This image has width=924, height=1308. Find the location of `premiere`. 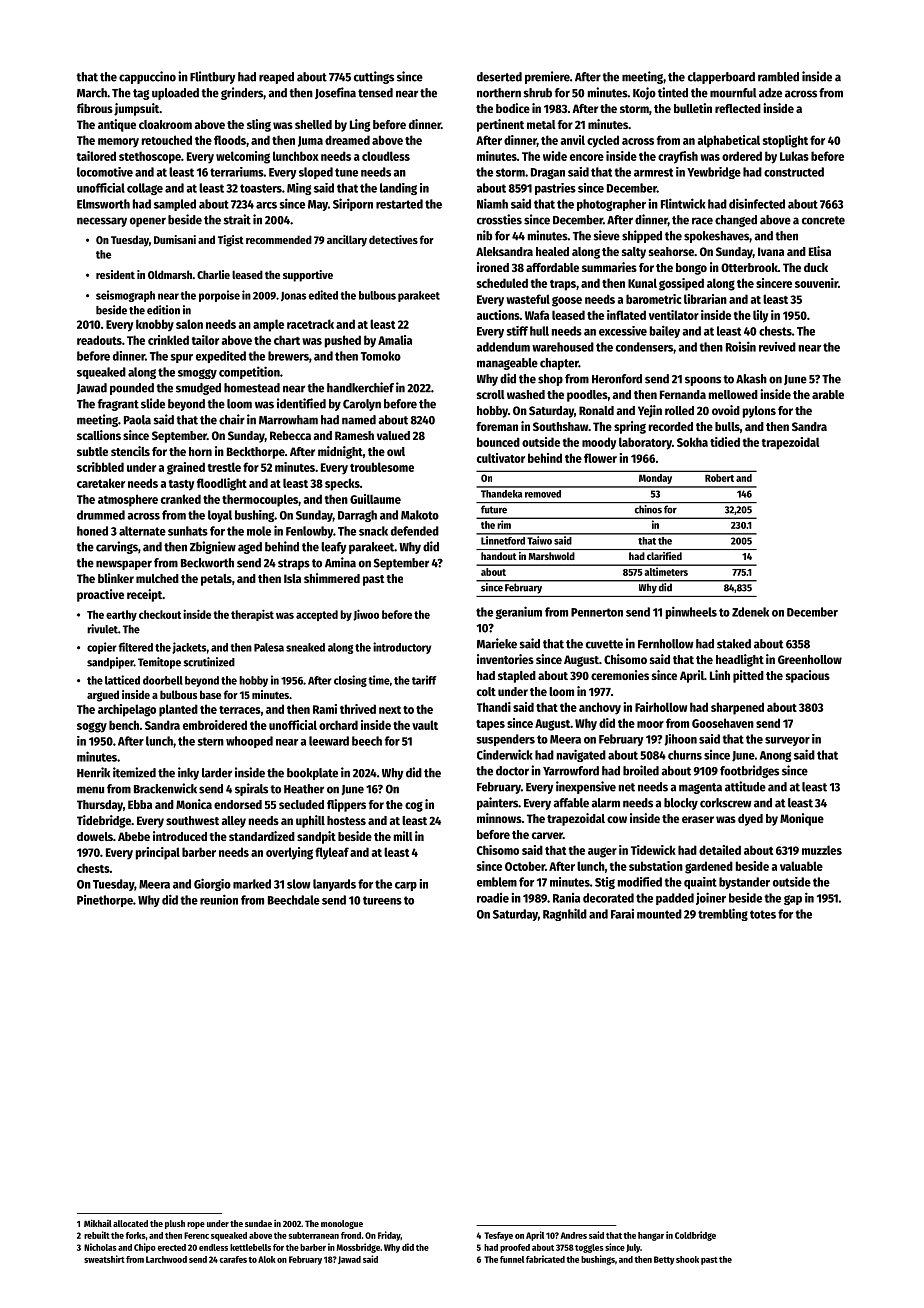

premiere is located at coordinates (547, 77).
